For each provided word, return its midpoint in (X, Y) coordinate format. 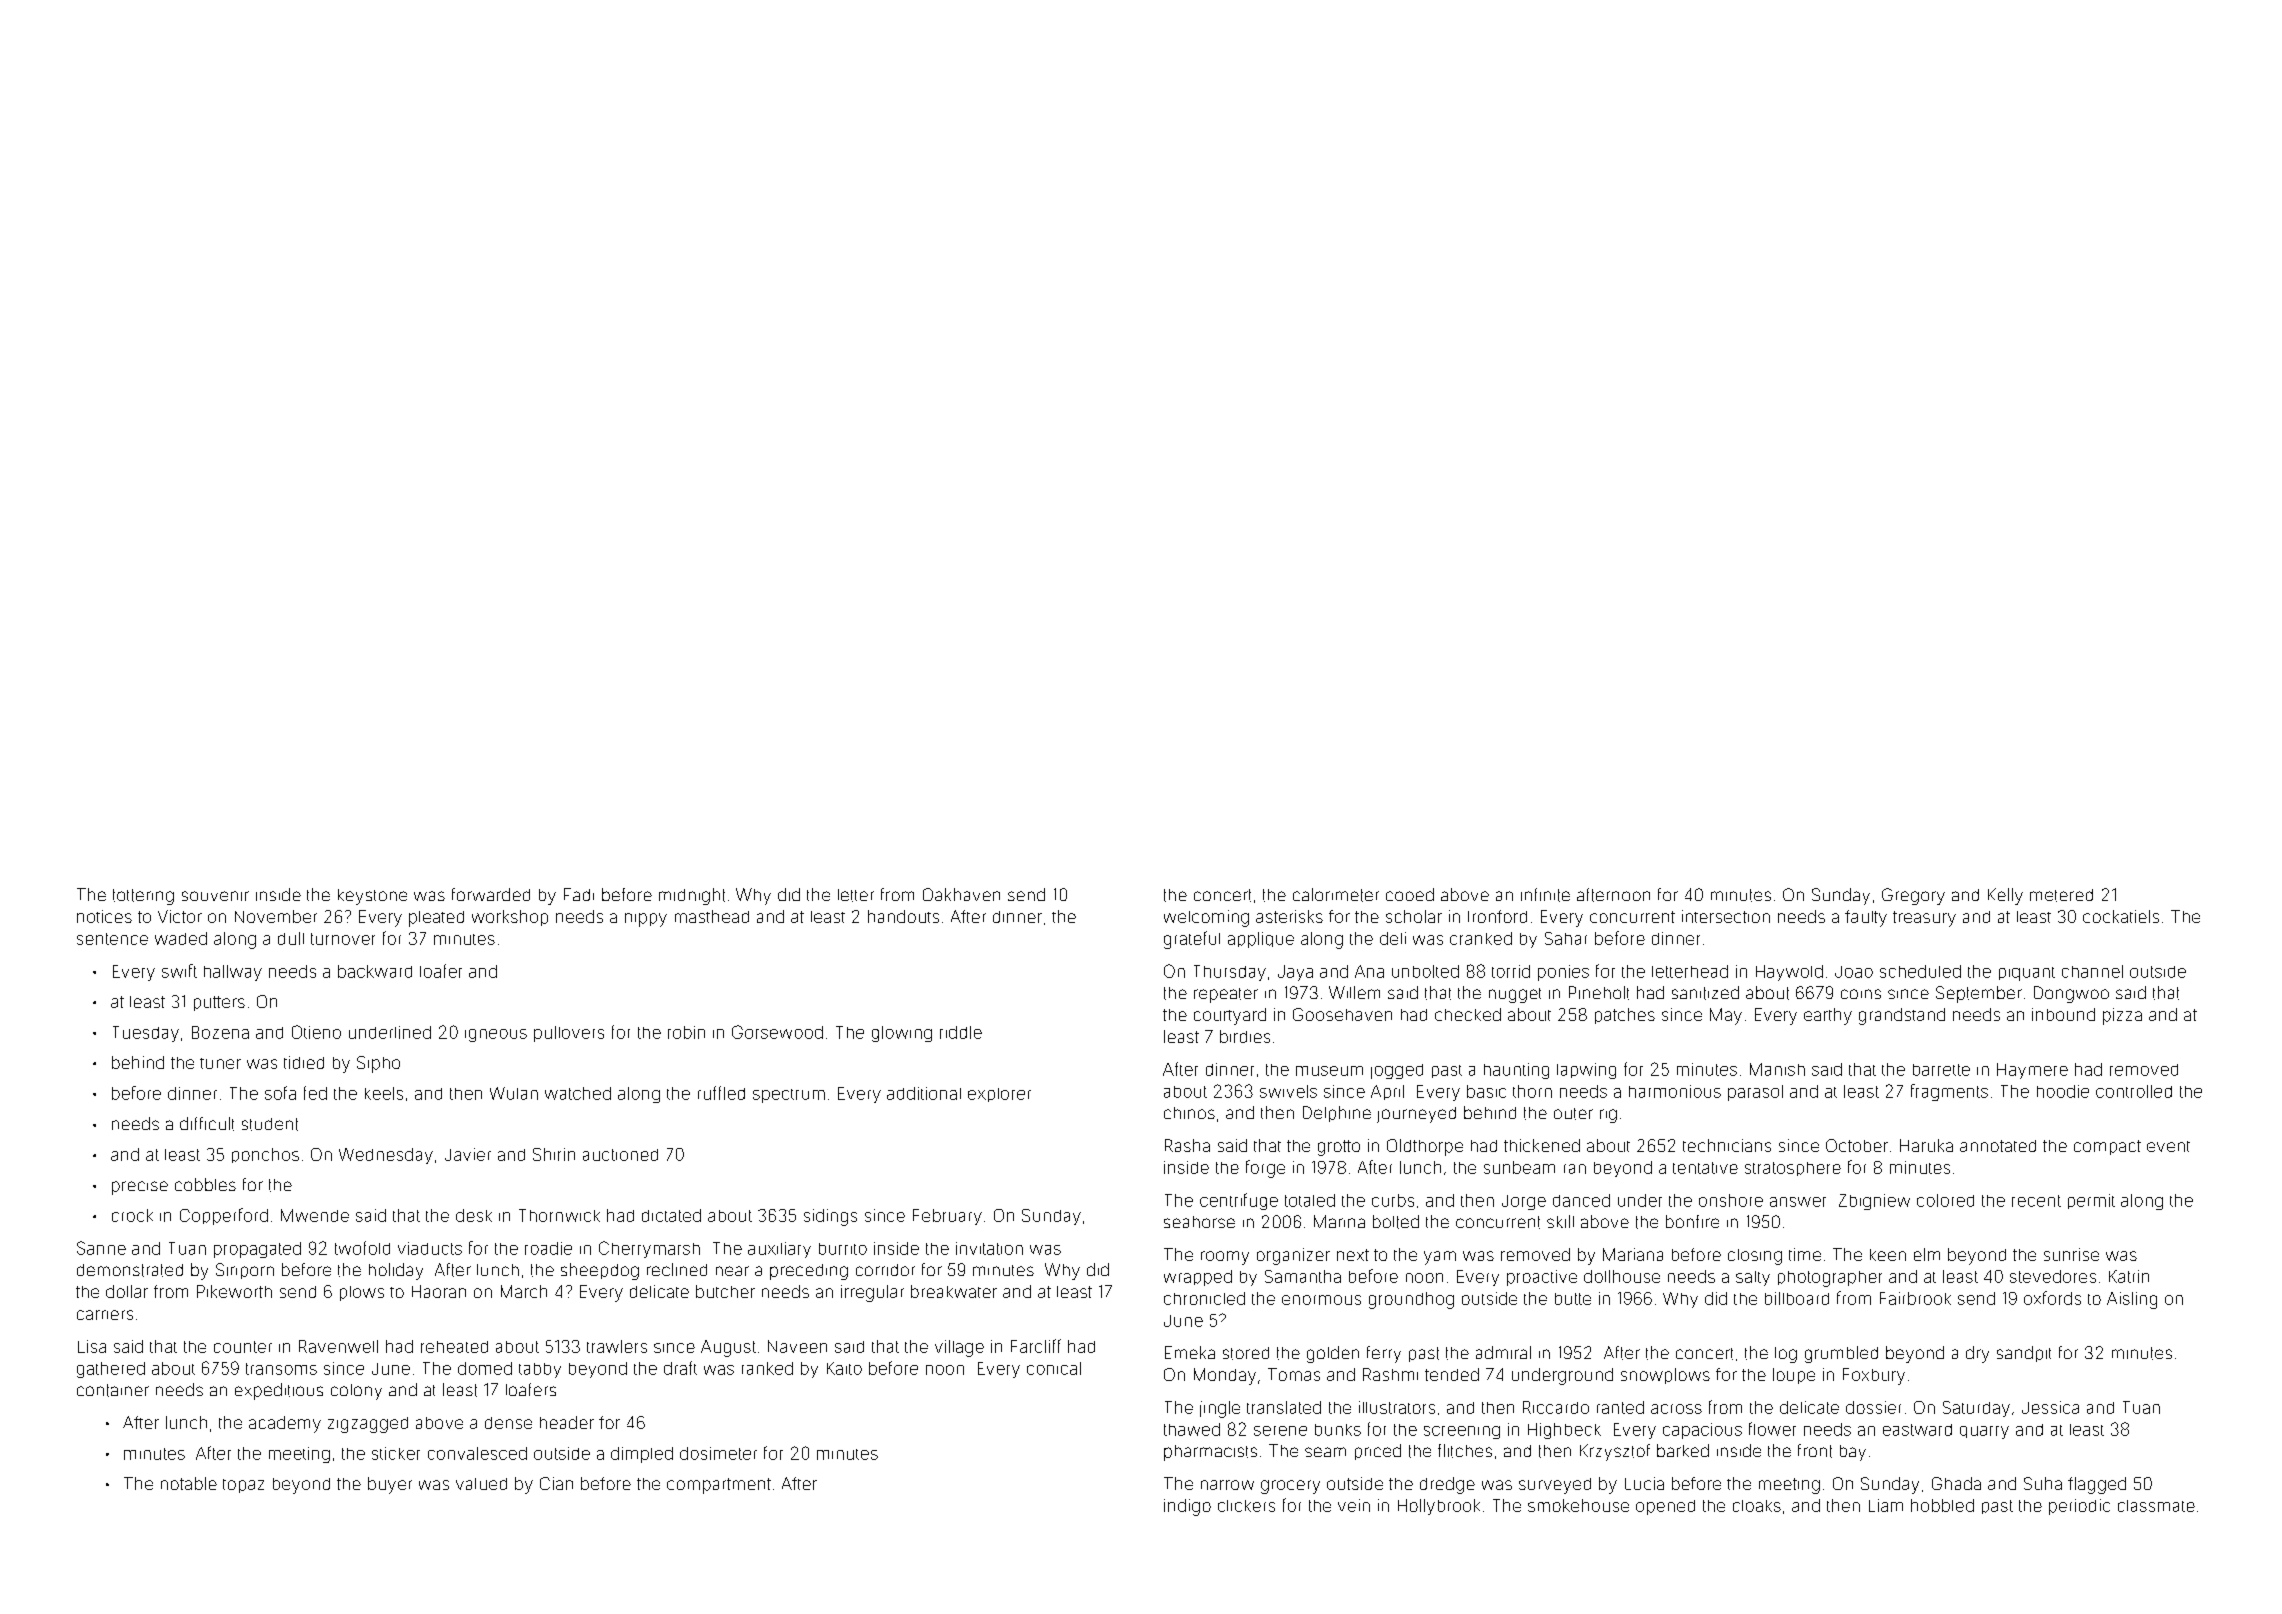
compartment (719, 1486)
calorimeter (1336, 895)
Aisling (2132, 1300)
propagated (257, 1250)
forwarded (491, 894)
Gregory (1913, 896)
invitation (989, 1248)
